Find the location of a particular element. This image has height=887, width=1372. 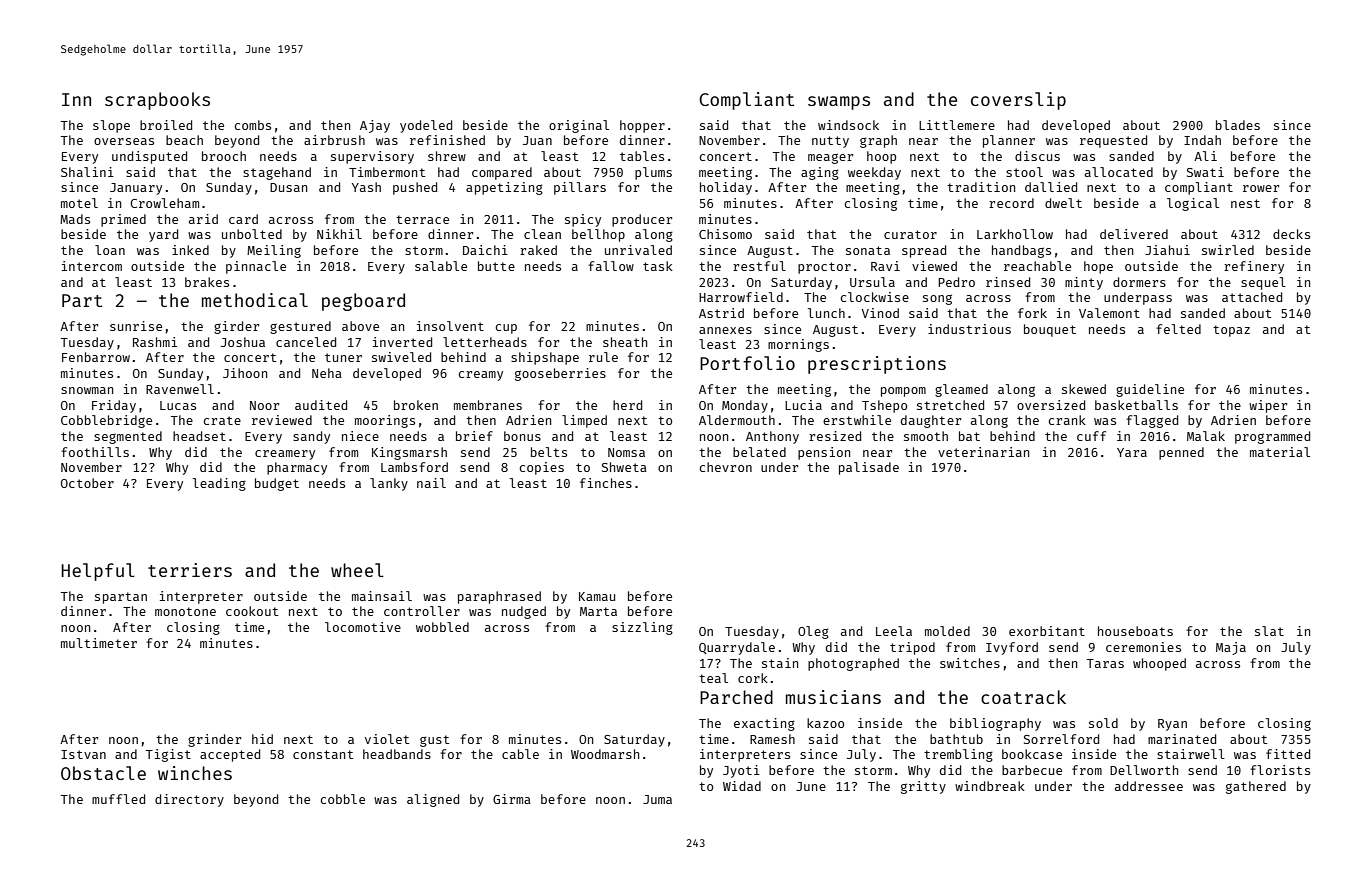

scrapbooks is located at coordinates (157, 101).
